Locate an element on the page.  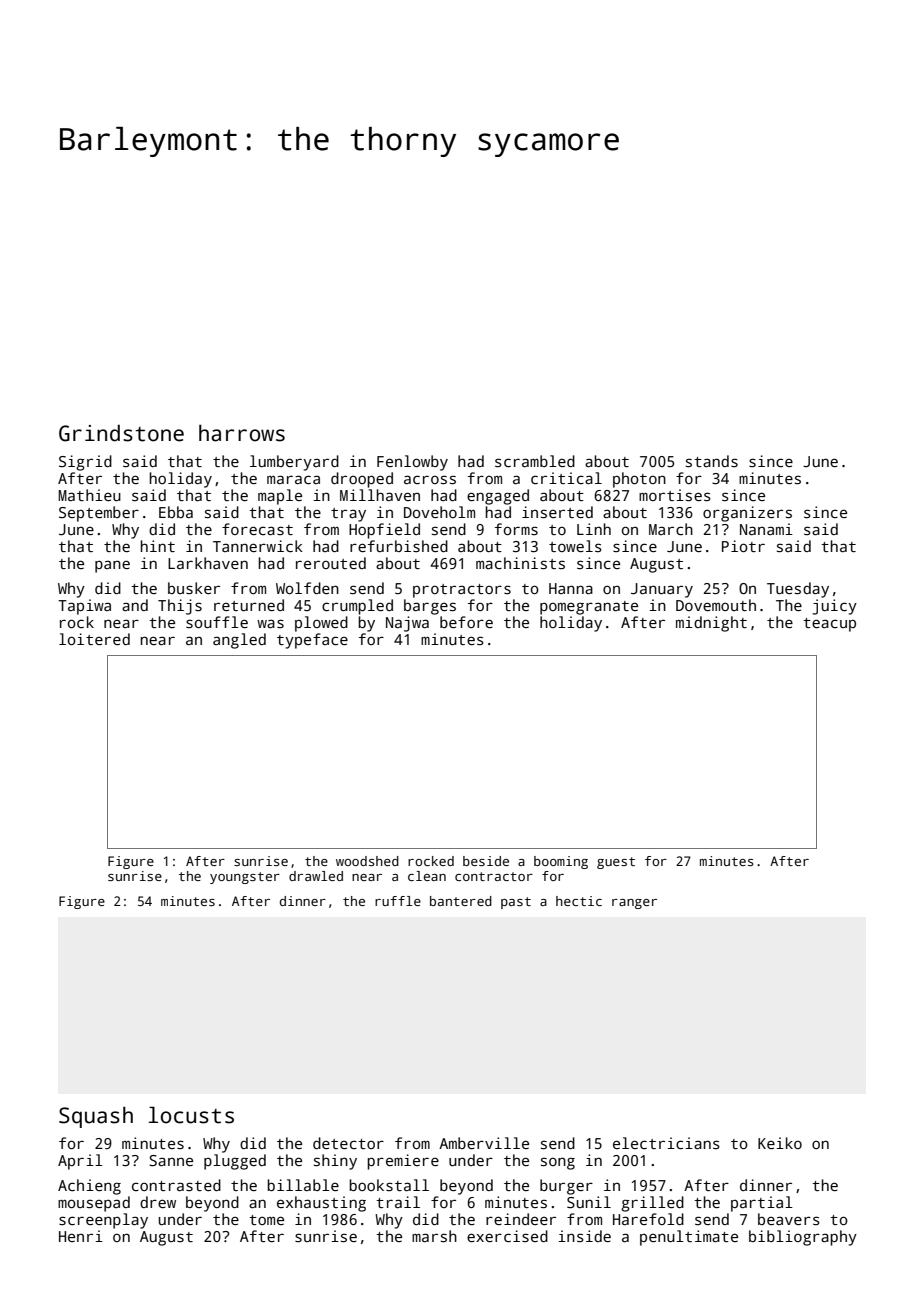
guest is located at coordinates (616, 863).
